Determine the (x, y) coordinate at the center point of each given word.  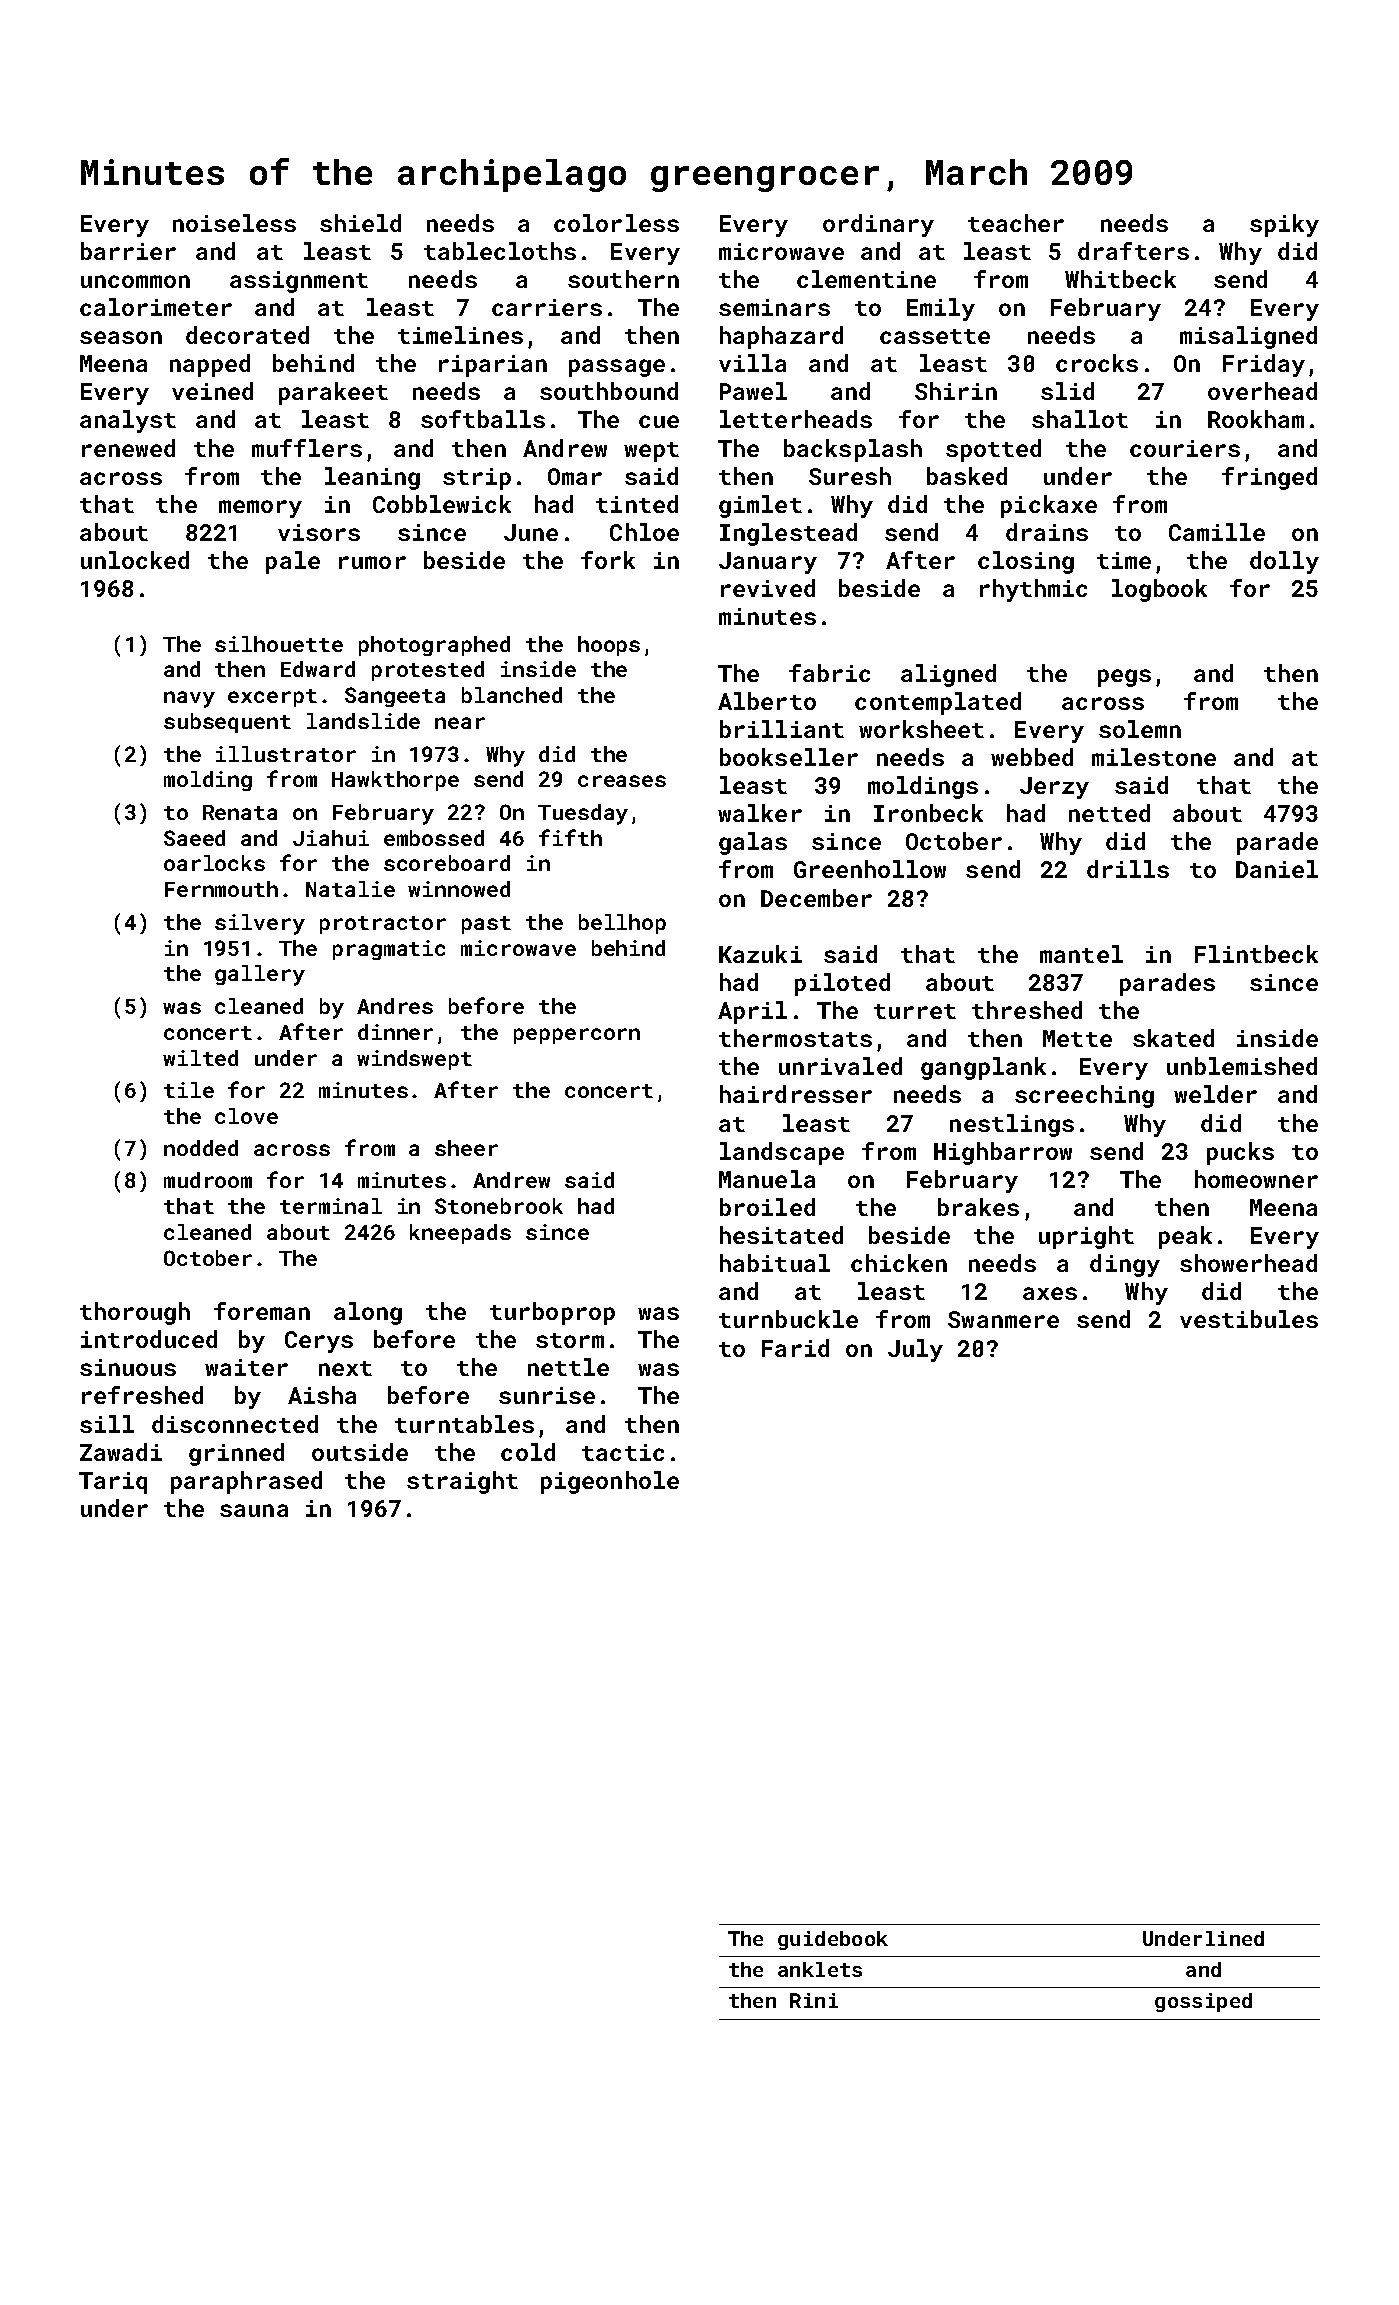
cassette (935, 336)
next (345, 1368)
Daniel (1277, 869)
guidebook (833, 1940)
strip (477, 479)
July (915, 1350)
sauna (254, 1510)
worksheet (921, 729)
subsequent (227, 723)
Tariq (113, 1483)
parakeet (333, 393)
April (752, 1012)
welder (1215, 1094)
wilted (200, 1058)
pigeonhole (610, 1482)
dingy (1125, 1265)
